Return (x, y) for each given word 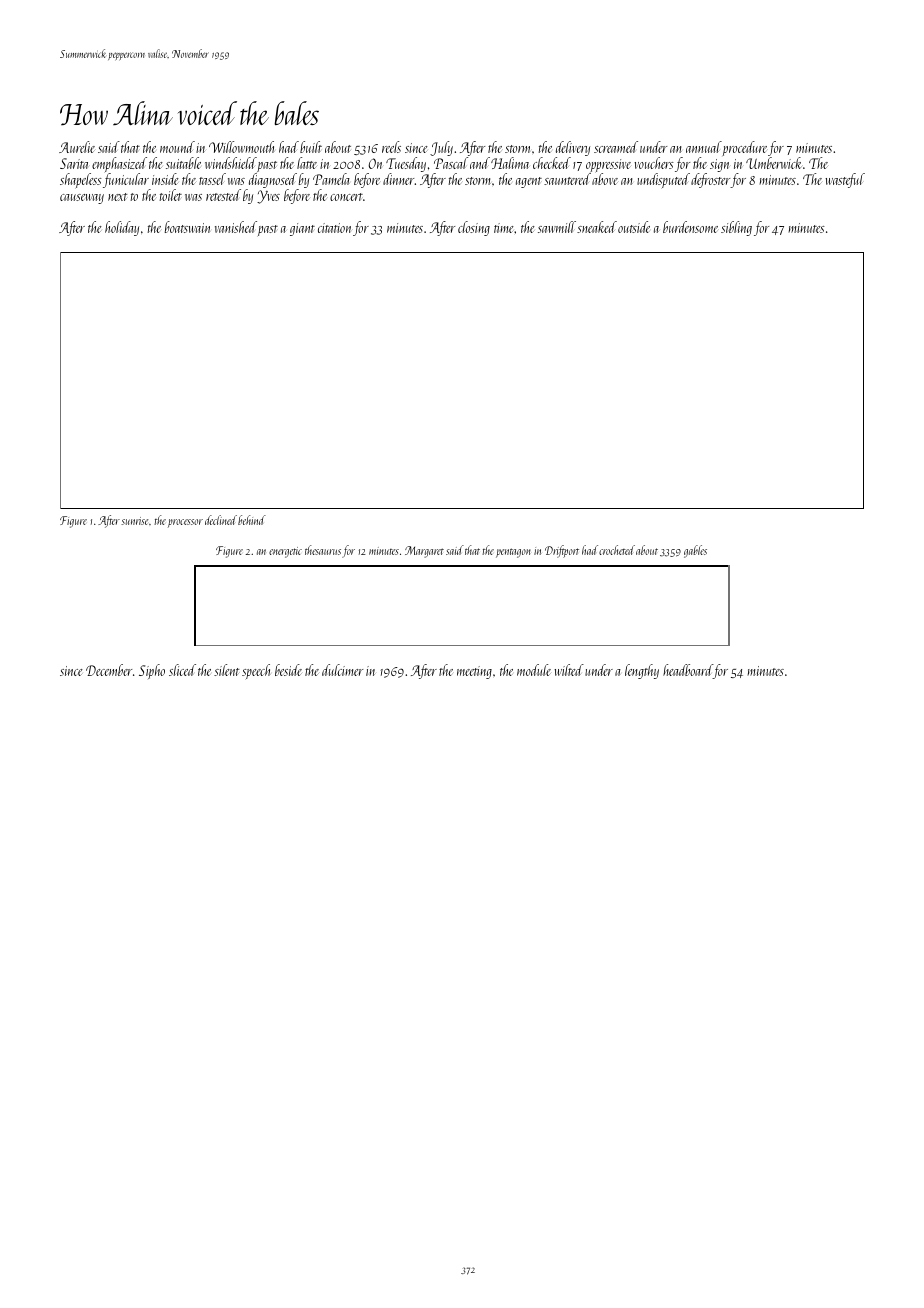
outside (634, 227)
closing (474, 228)
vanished (236, 227)
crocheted (617, 550)
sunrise (134, 521)
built (311, 147)
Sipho (152, 671)
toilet (170, 195)
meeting (474, 672)
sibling (736, 228)
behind (252, 520)
